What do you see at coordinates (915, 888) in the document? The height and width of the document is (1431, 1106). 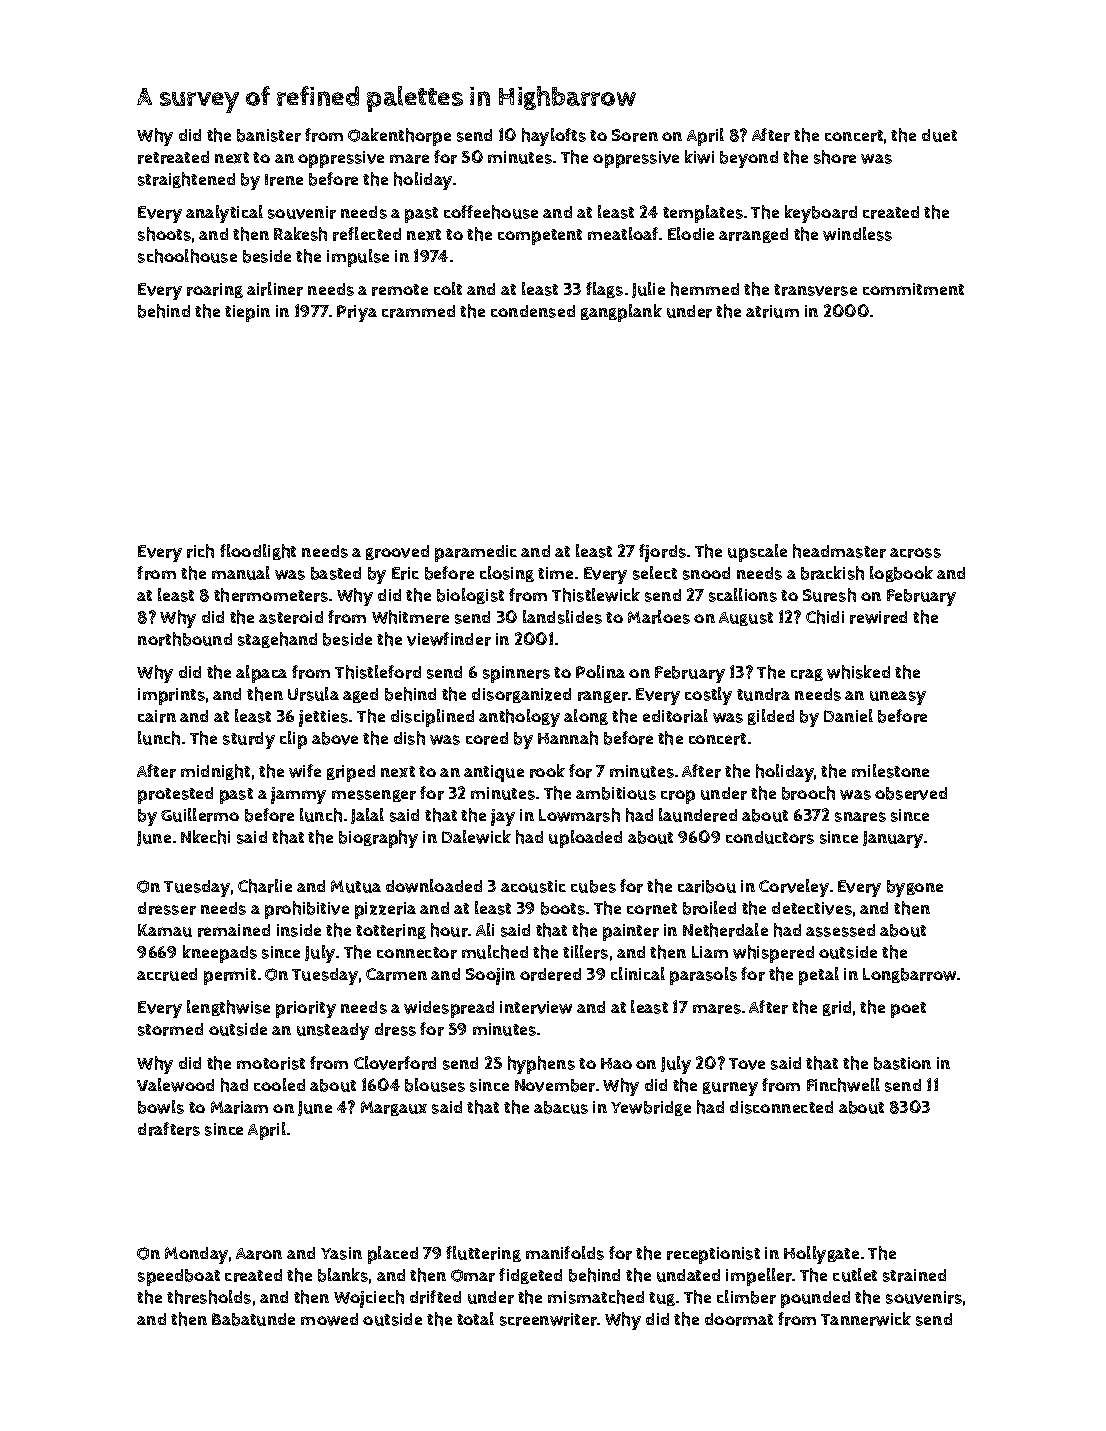 I see `bygone` at bounding box center [915, 888].
